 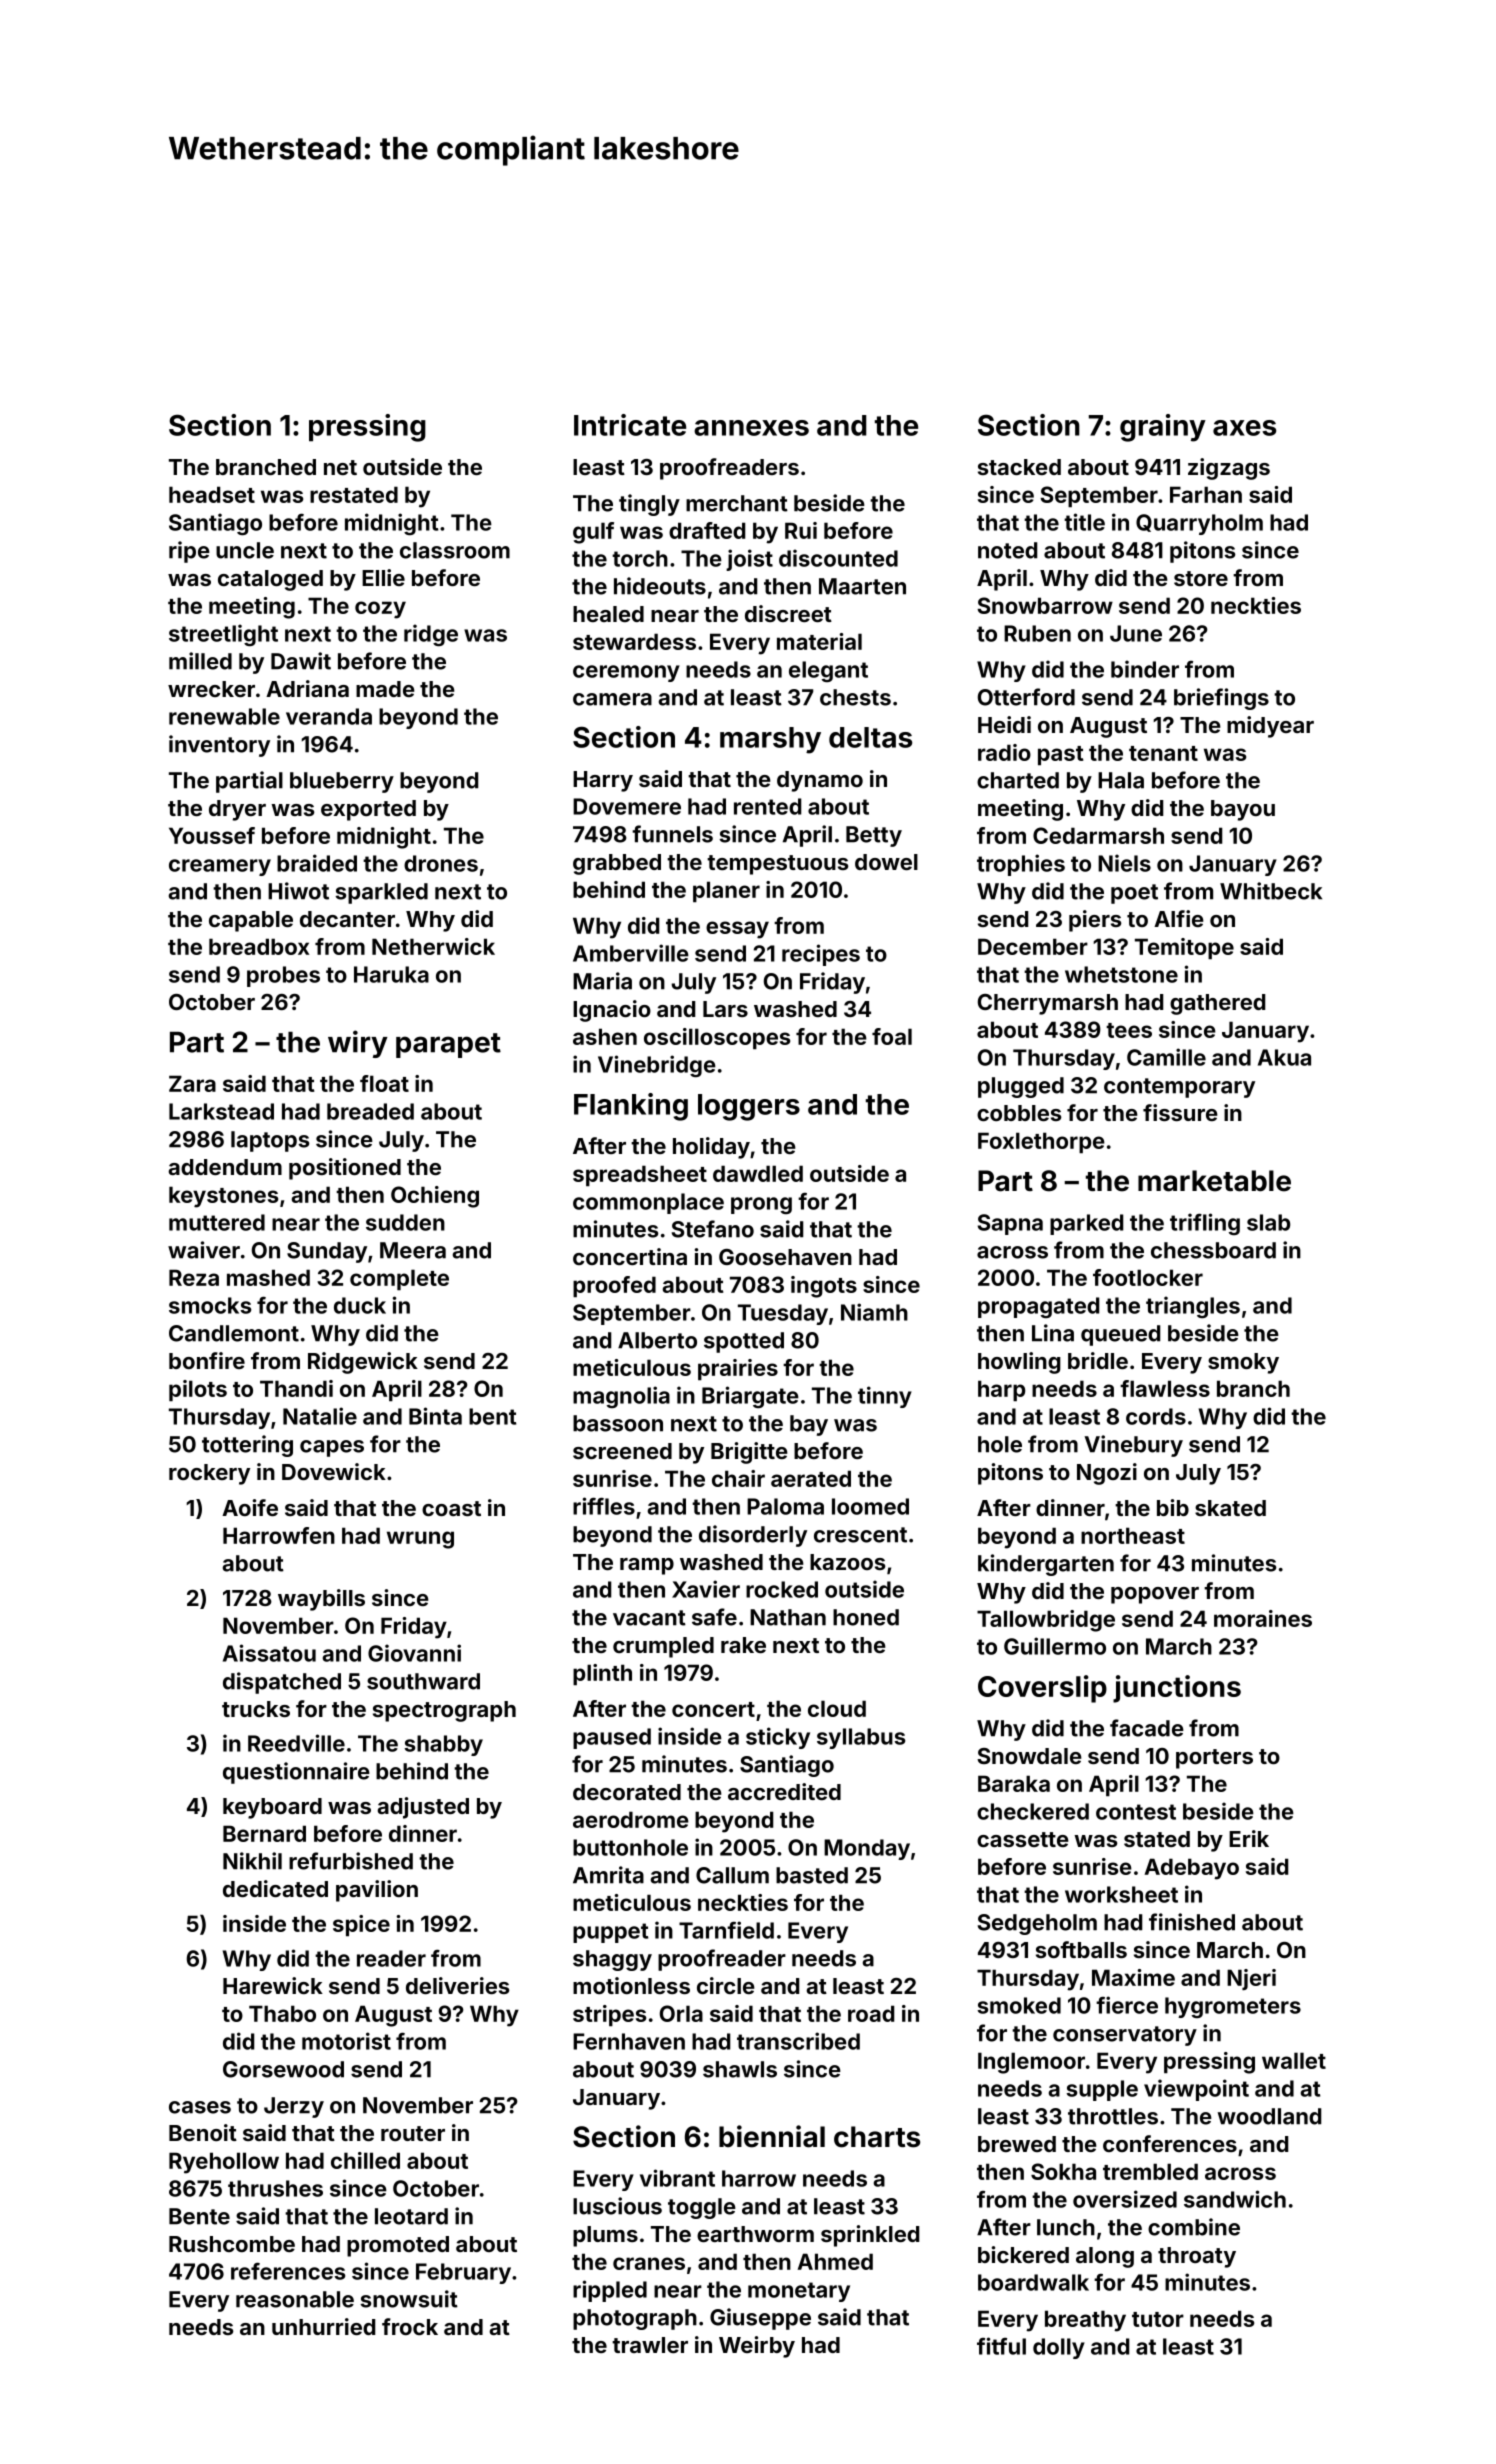 What do you see at coordinates (757, 2347) in the image?
I see `Weirby` at bounding box center [757, 2347].
